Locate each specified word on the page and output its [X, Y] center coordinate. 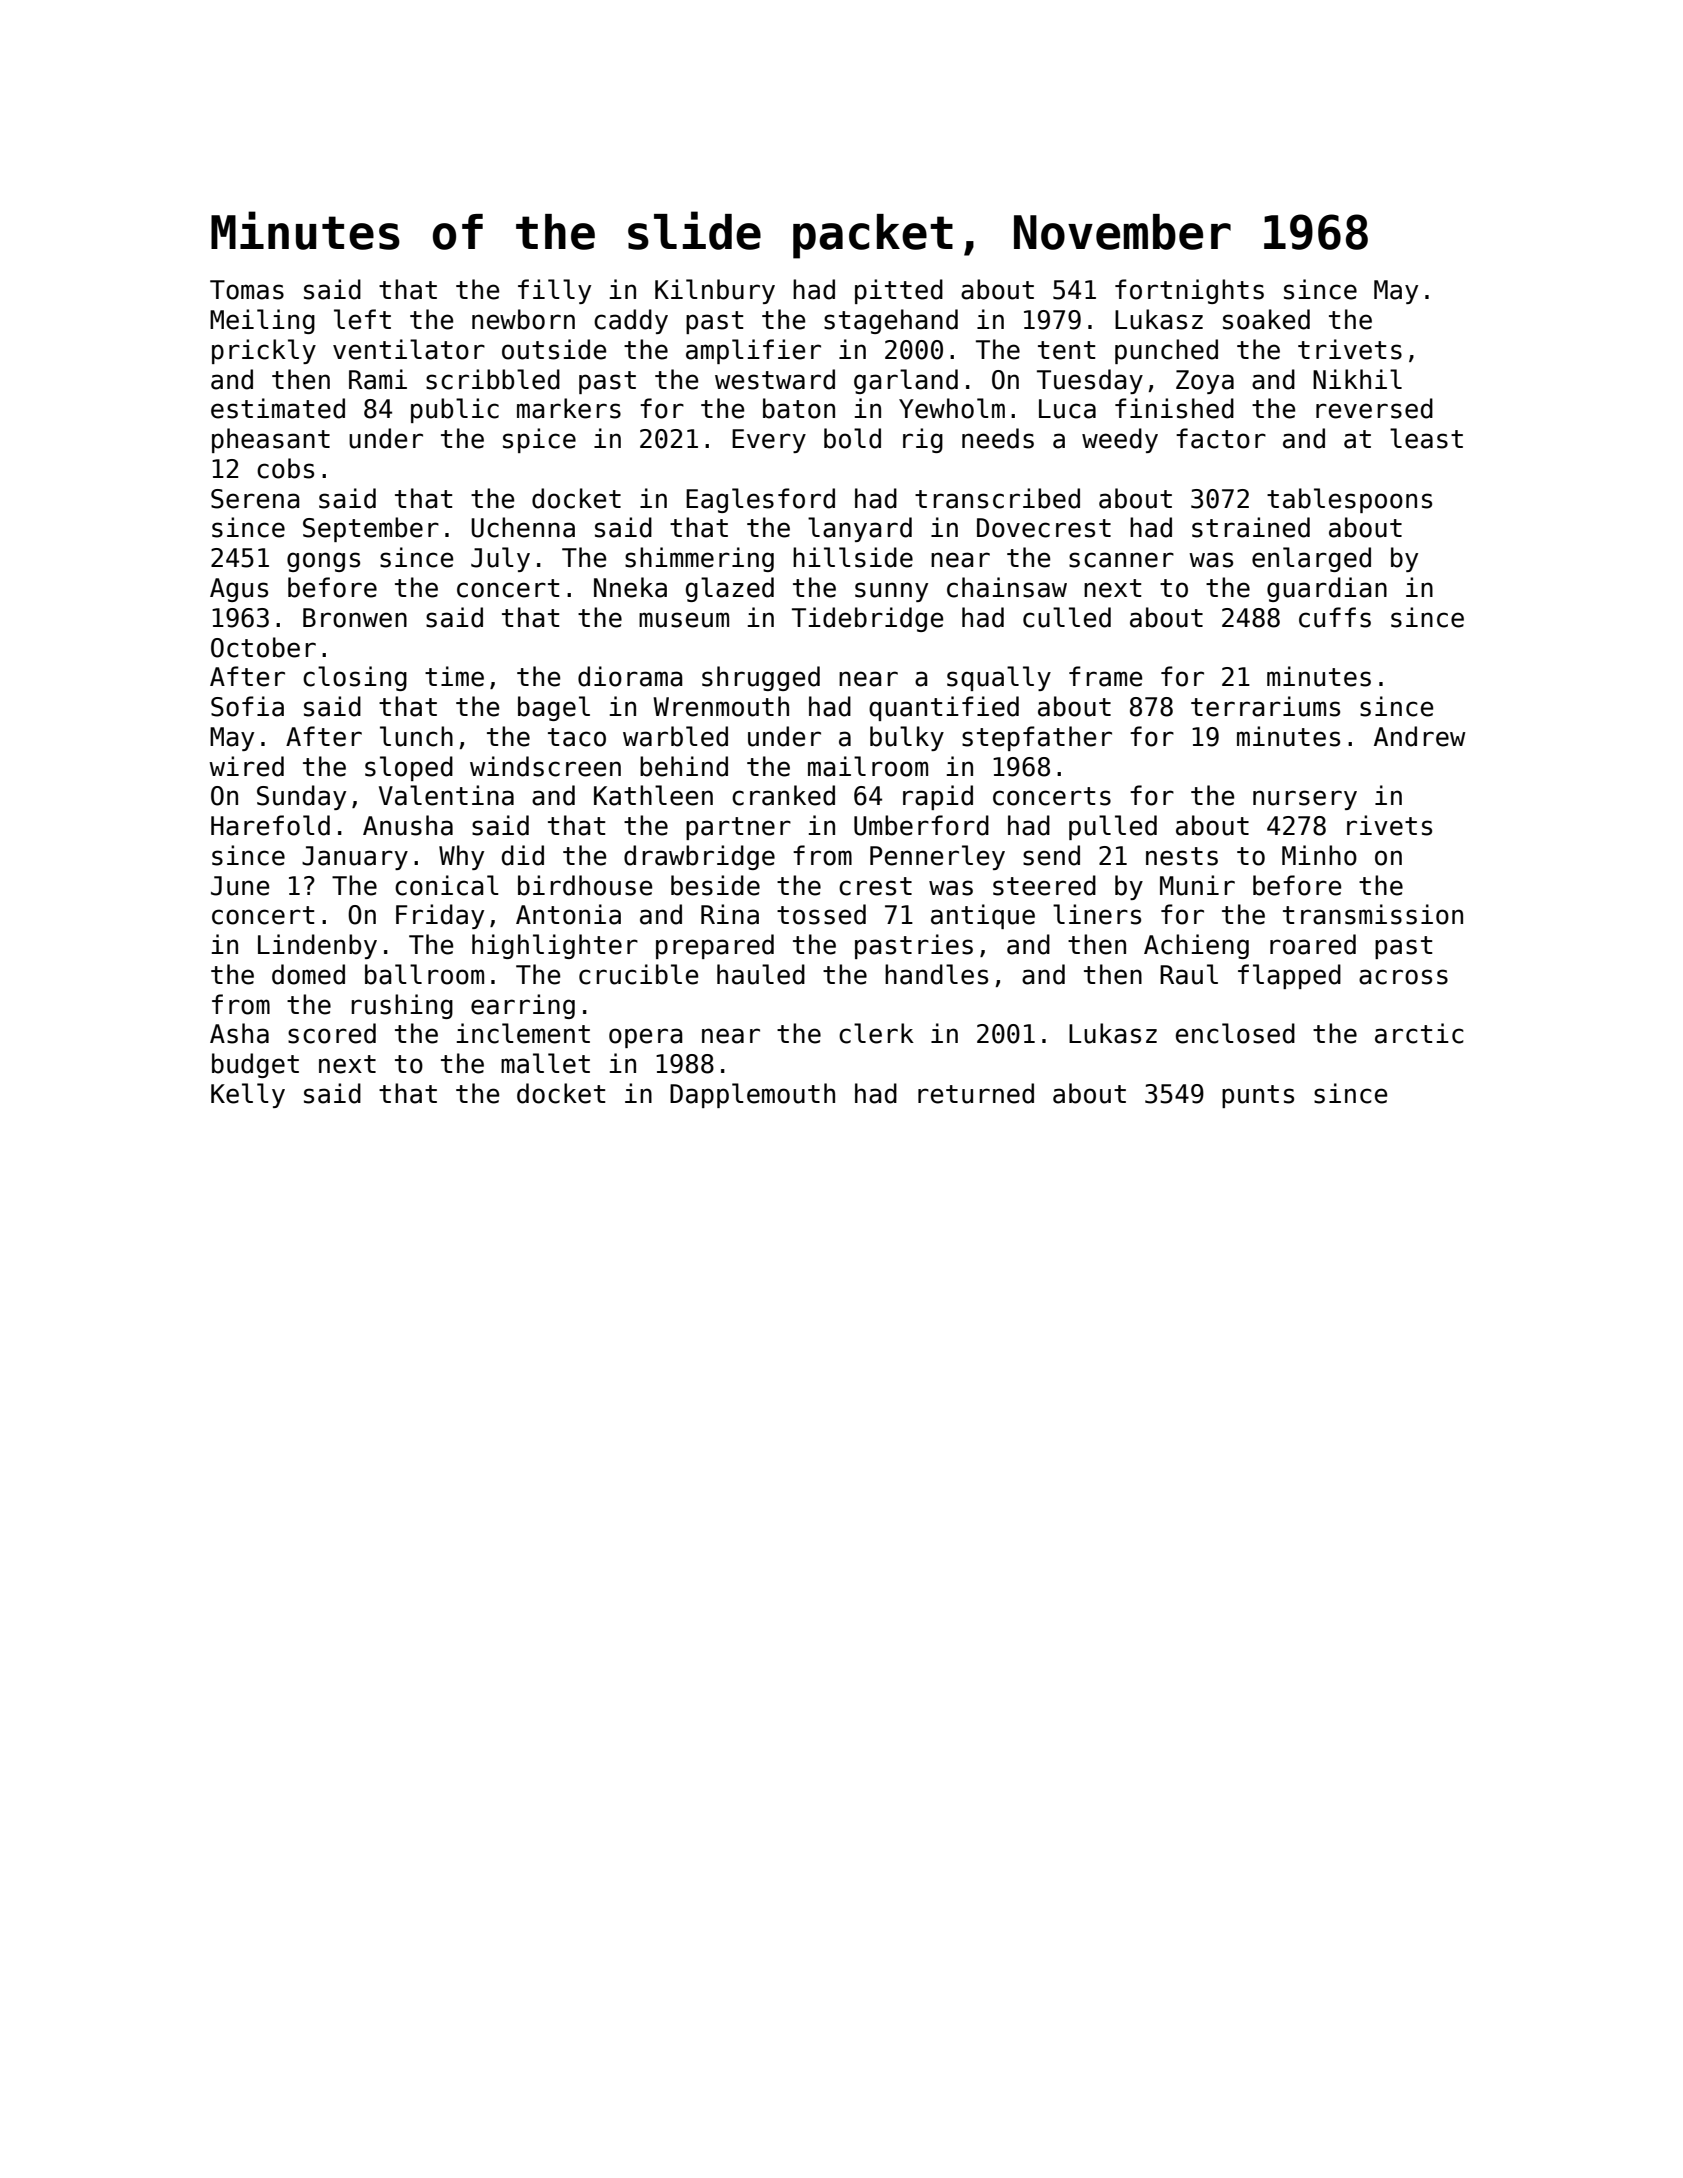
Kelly [248, 1095]
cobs [285, 468]
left [362, 319]
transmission [1373, 914]
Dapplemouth [752, 1095]
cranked [783, 795]
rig [923, 440]
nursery [1305, 800]
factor [1221, 438]
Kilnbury [715, 291]
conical [447, 885]
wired [246, 766]
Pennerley [937, 857]
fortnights [1189, 291]
